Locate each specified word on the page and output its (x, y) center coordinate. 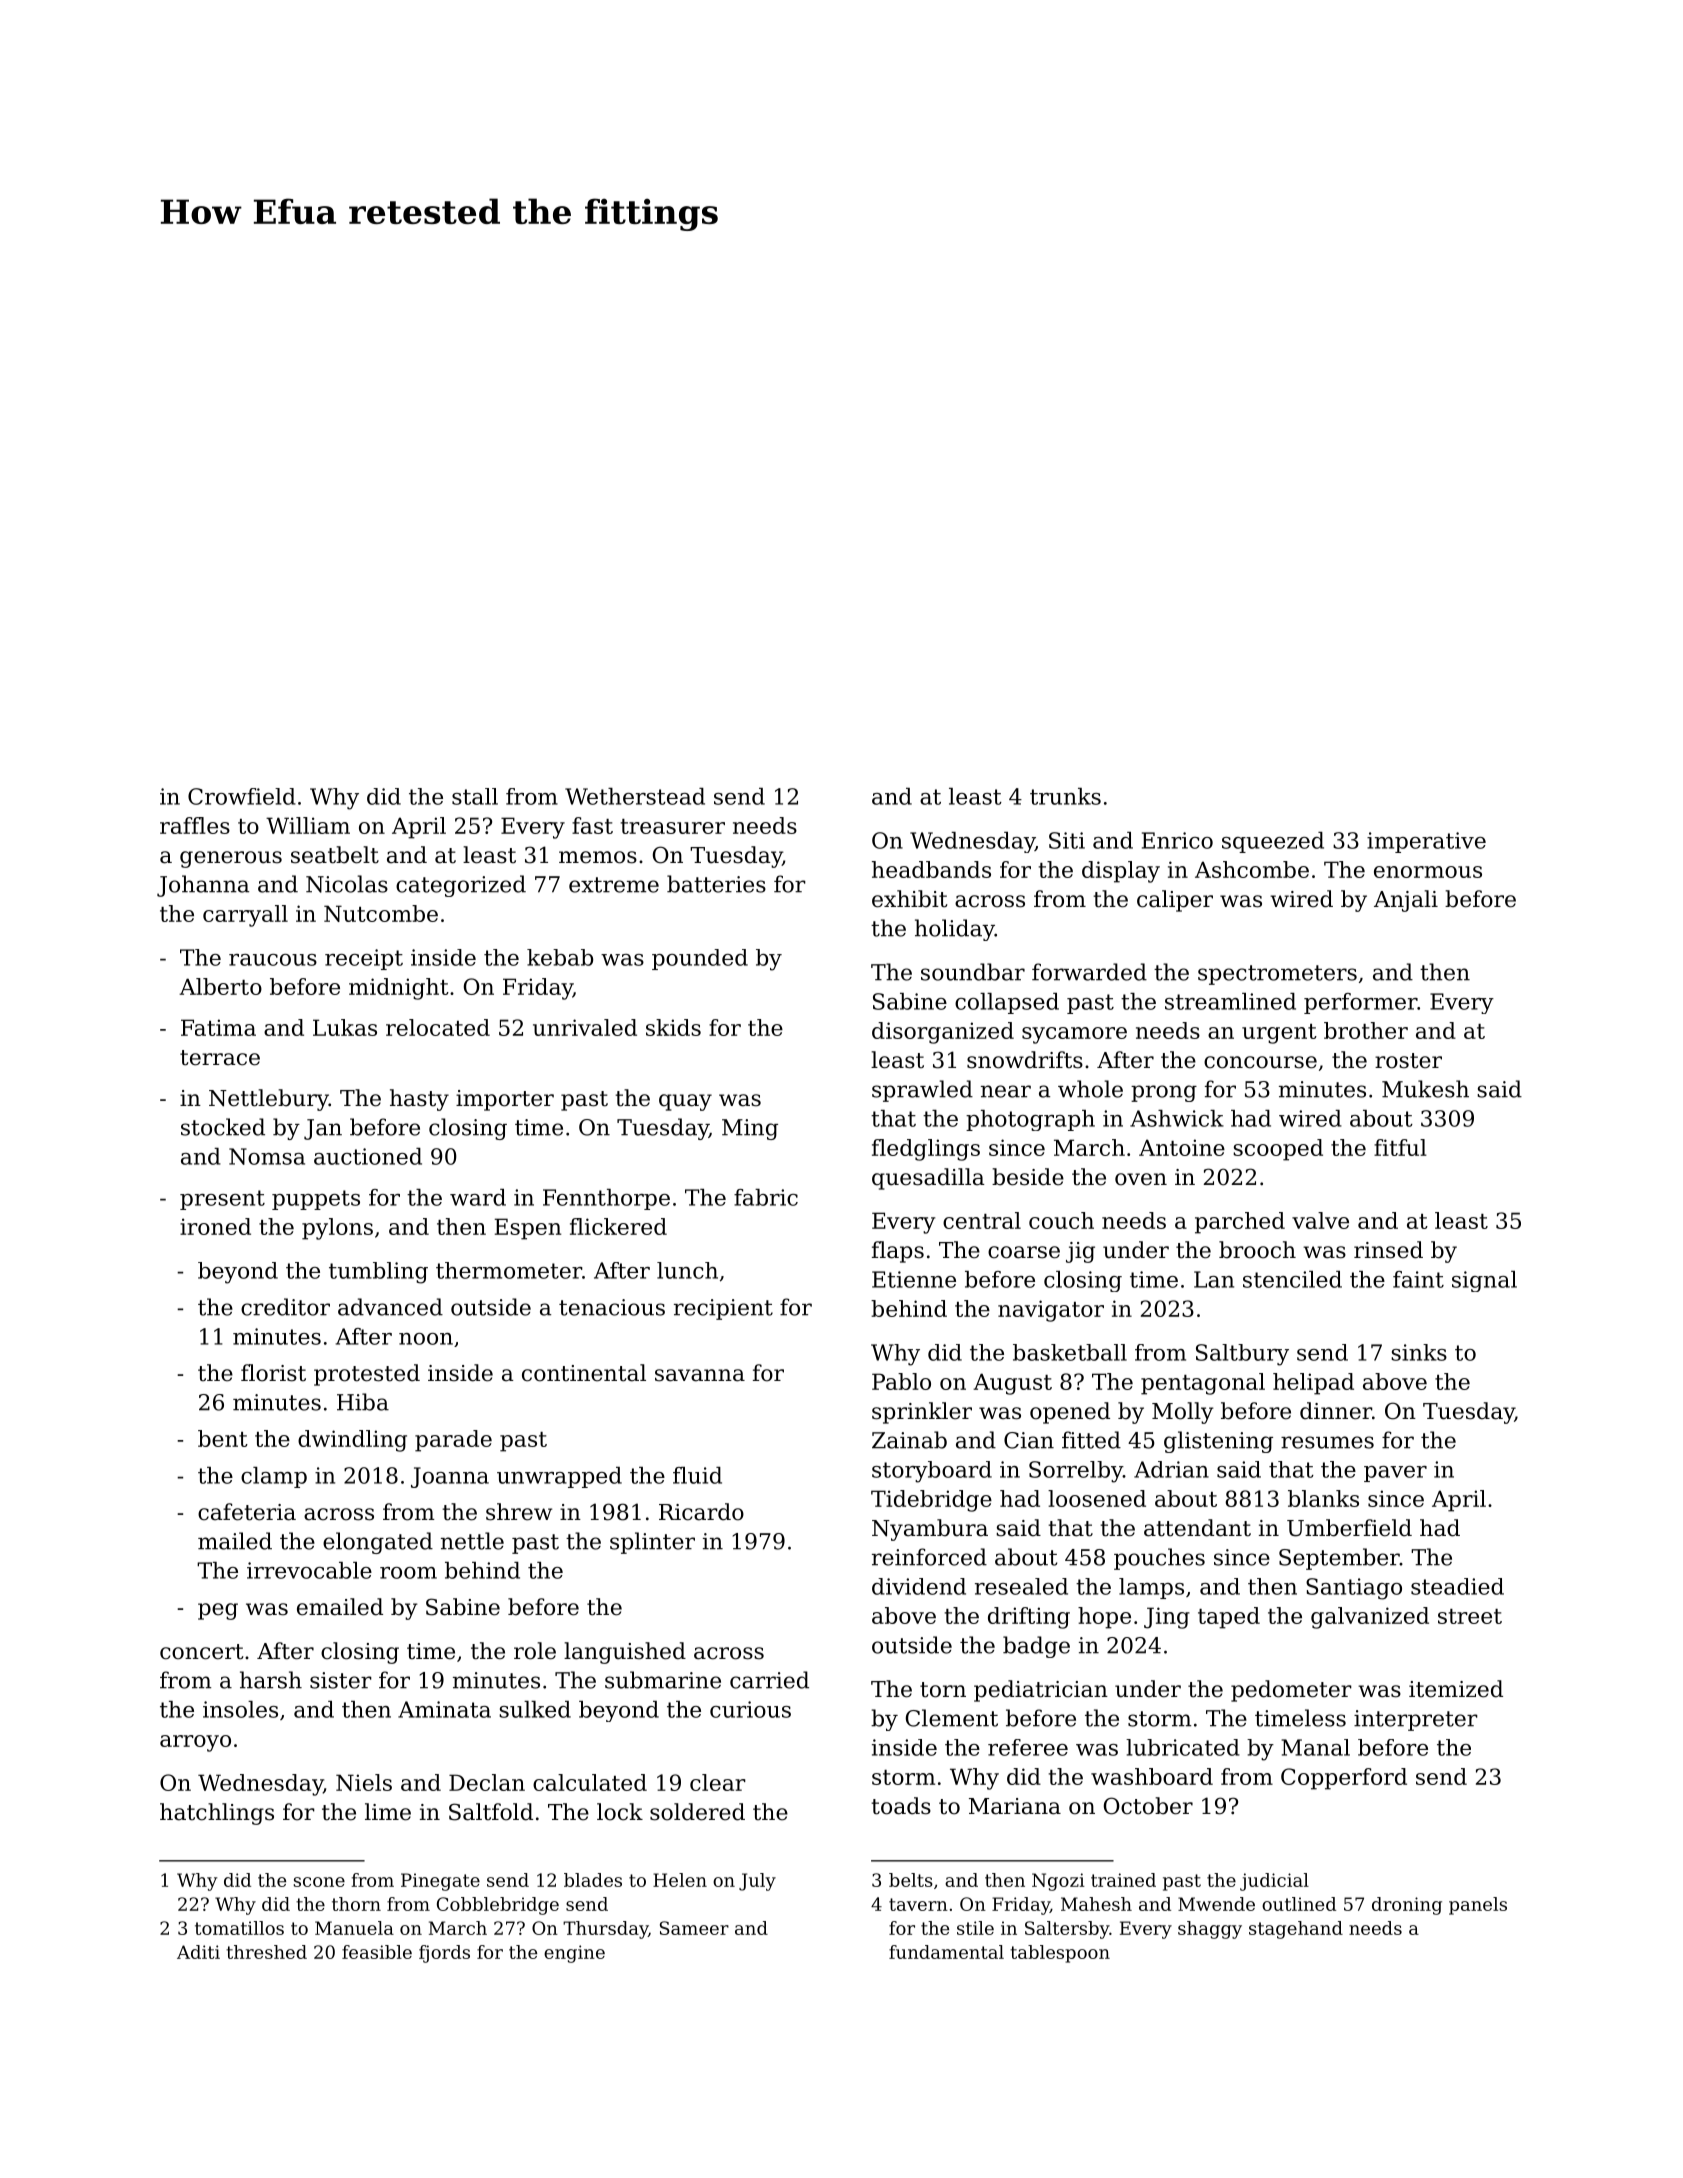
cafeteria (247, 1512)
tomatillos (239, 1928)
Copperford (1344, 1779)
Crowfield (242, 796)
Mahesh (1096, 1904)
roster (1408, 1061)
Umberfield (1349, 1528)
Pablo (901, 1381)
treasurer (673, 826)
